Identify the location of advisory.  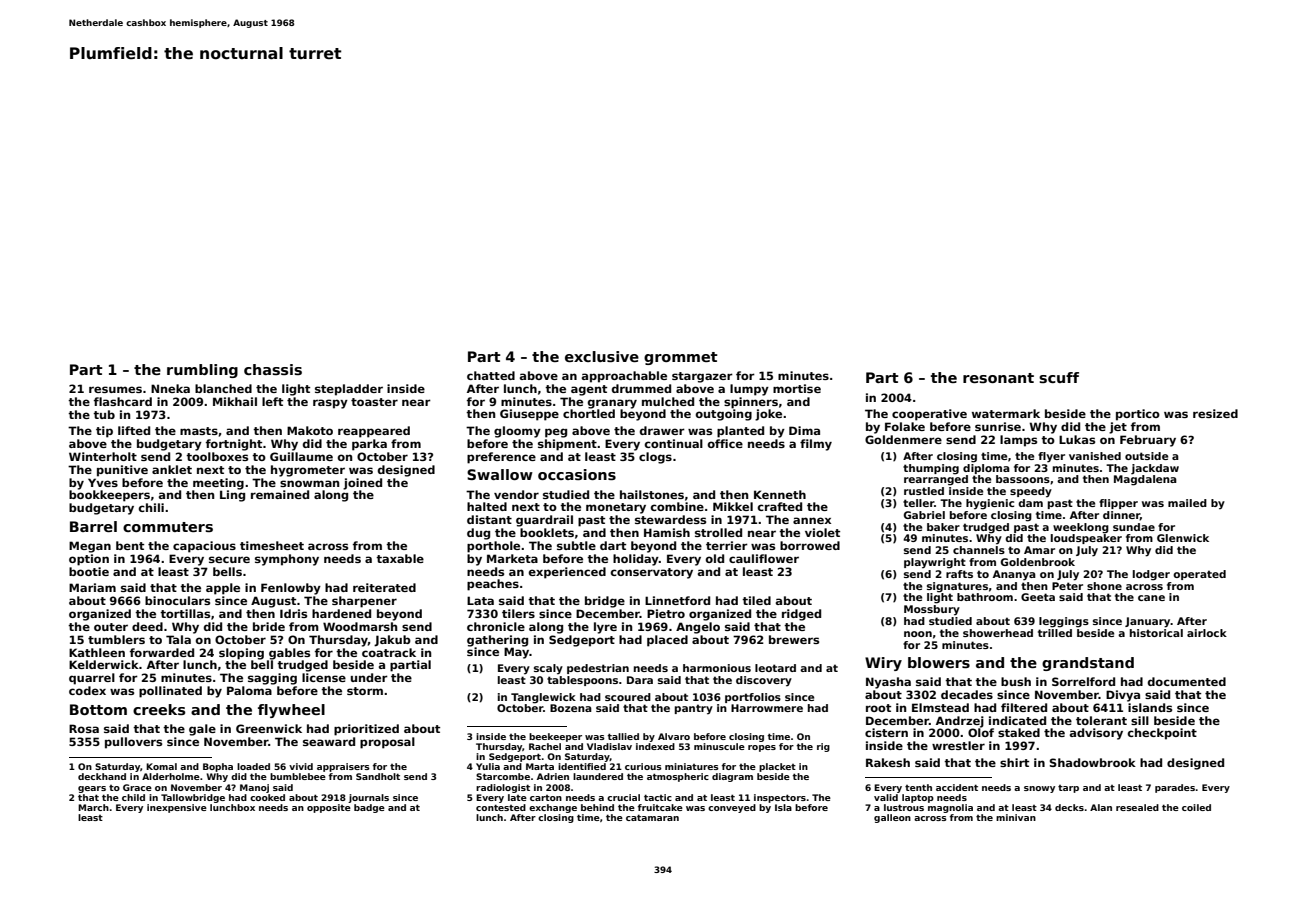
(1096, 734).
